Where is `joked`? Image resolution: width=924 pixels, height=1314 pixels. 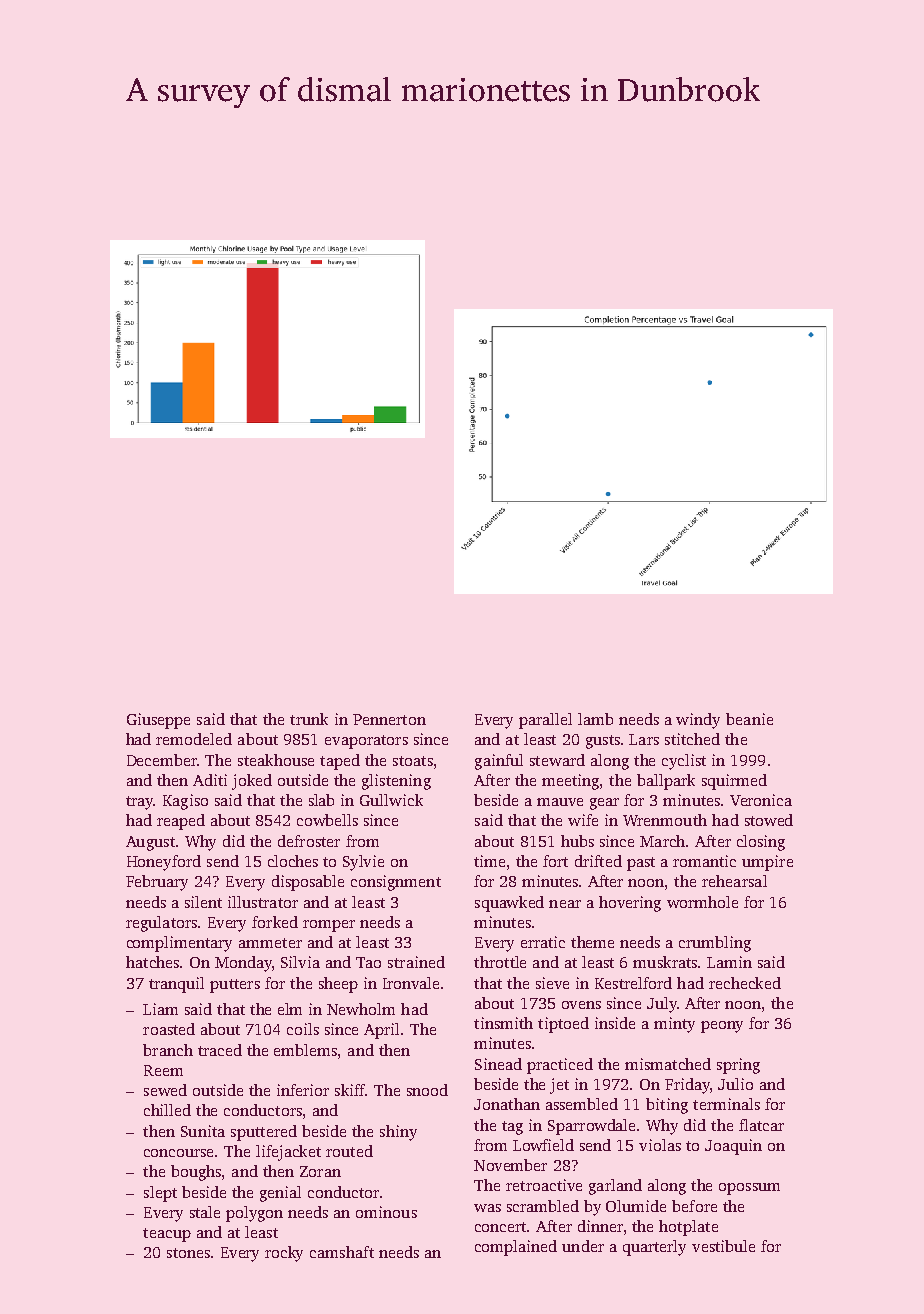
joked is located at coordinates (252, 782).
